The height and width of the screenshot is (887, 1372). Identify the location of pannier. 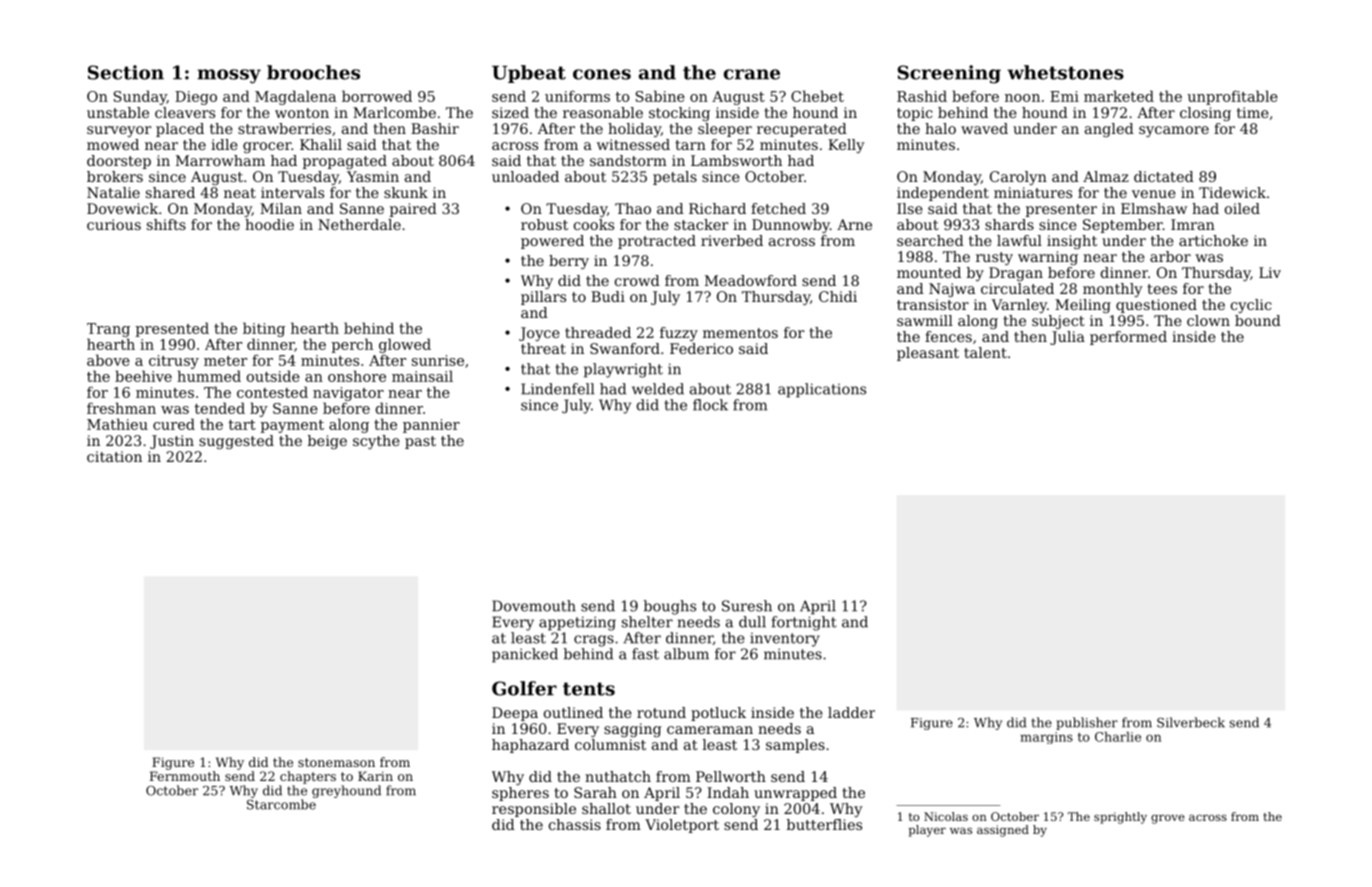
(431, 426).
